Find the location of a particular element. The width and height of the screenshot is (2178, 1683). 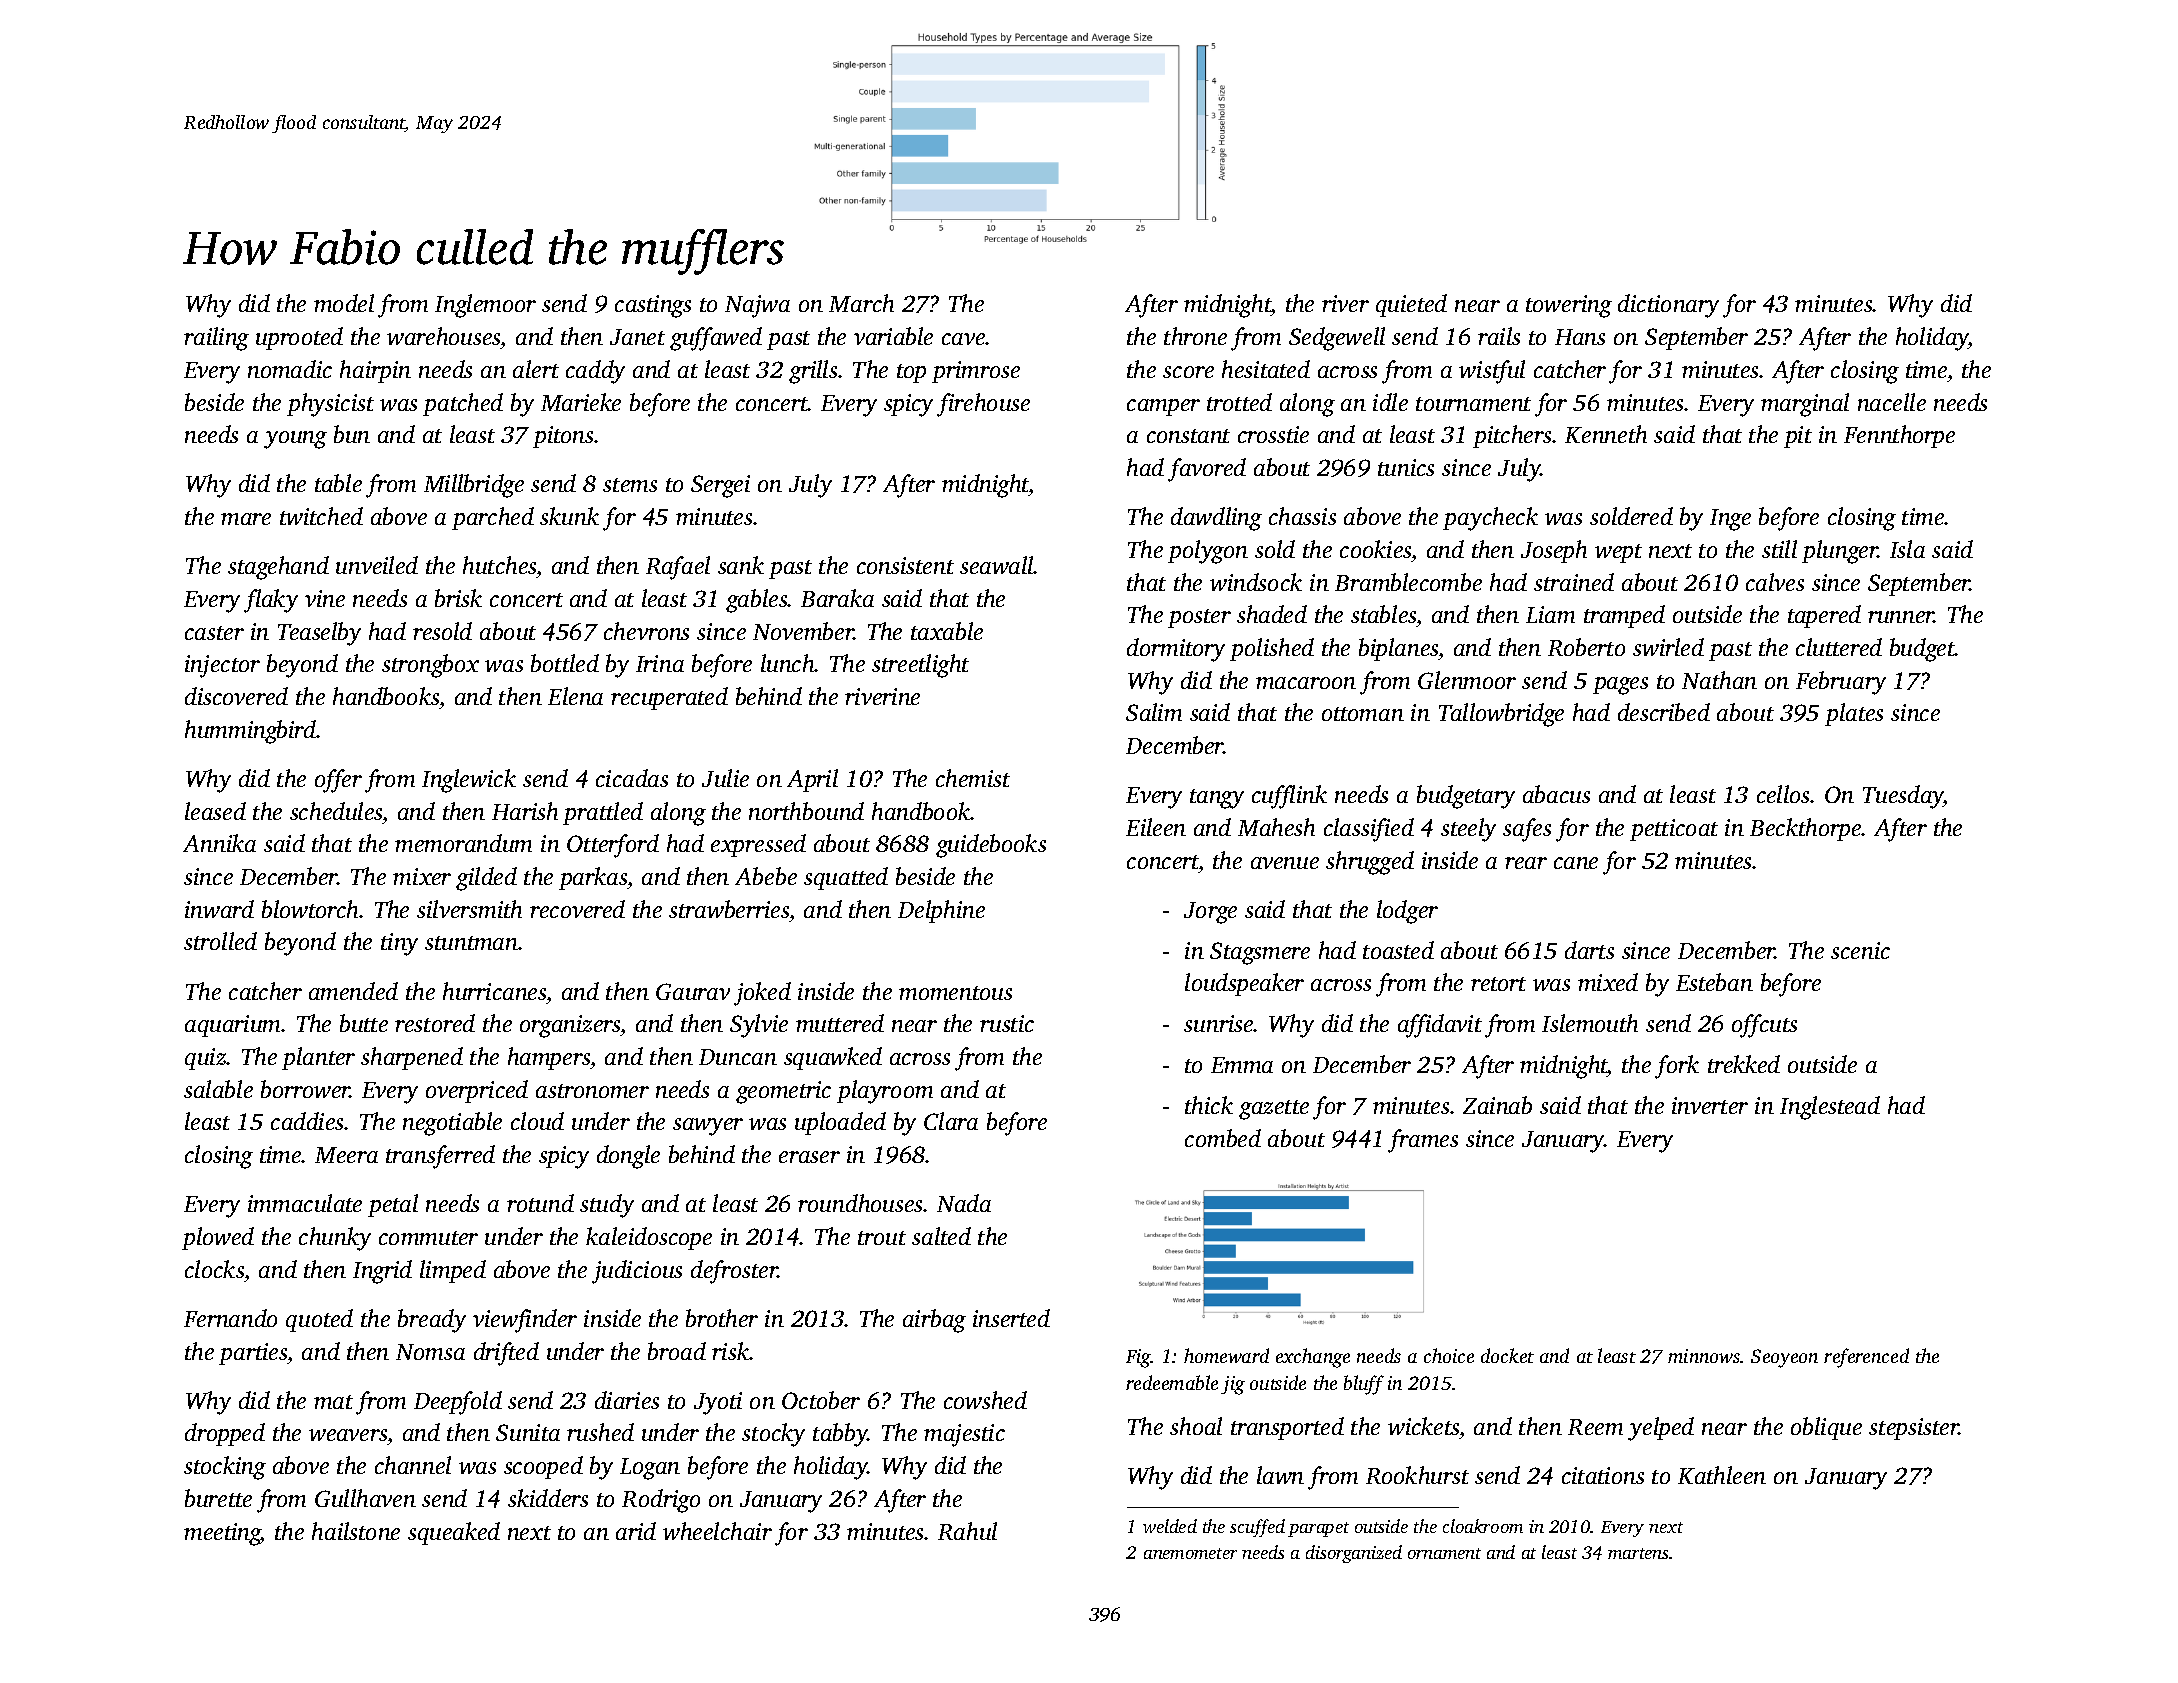

hesitated is located at coordinates (1266, 369).
